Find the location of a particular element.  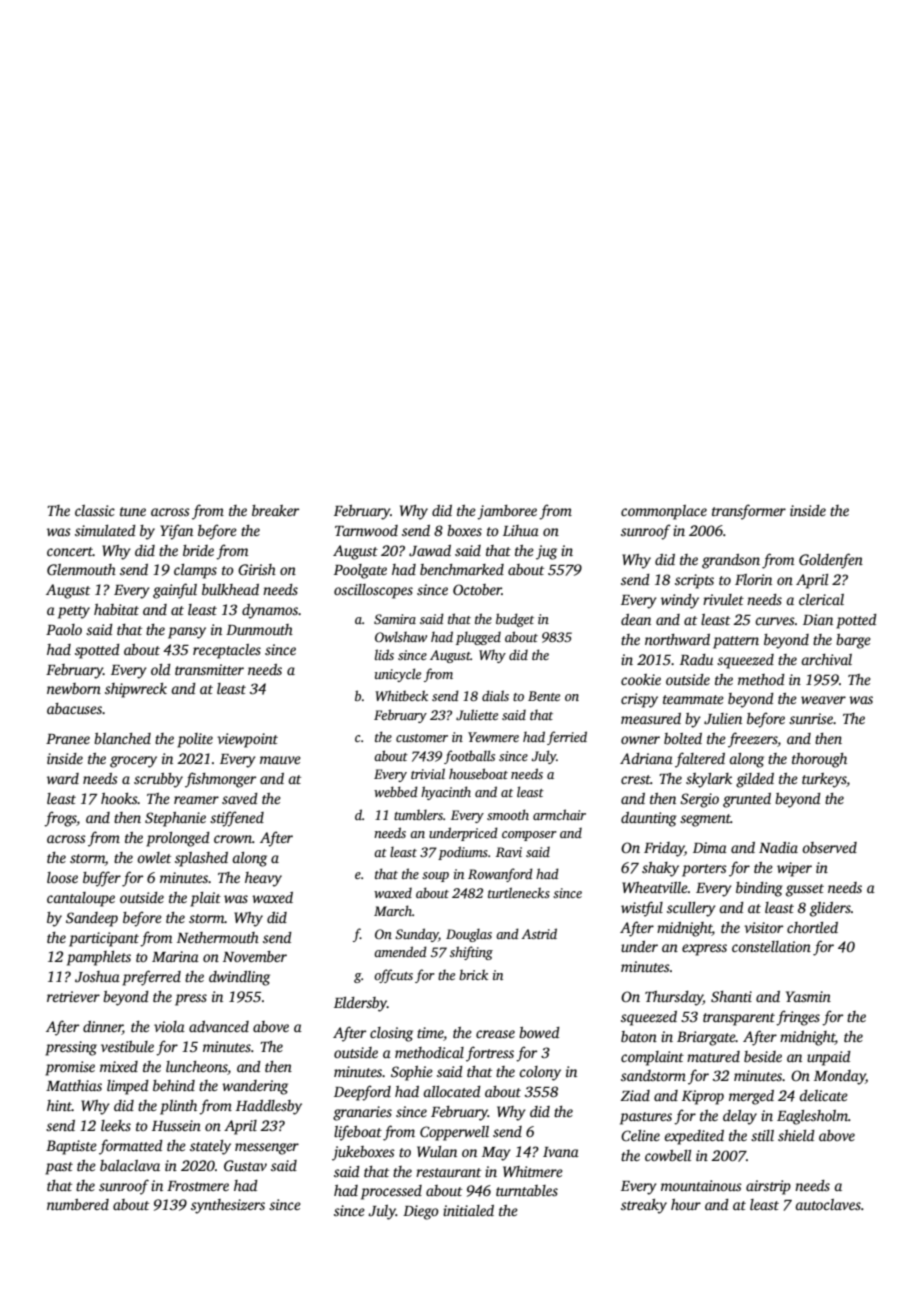

rivulet is located at coordinates (723, 599).
